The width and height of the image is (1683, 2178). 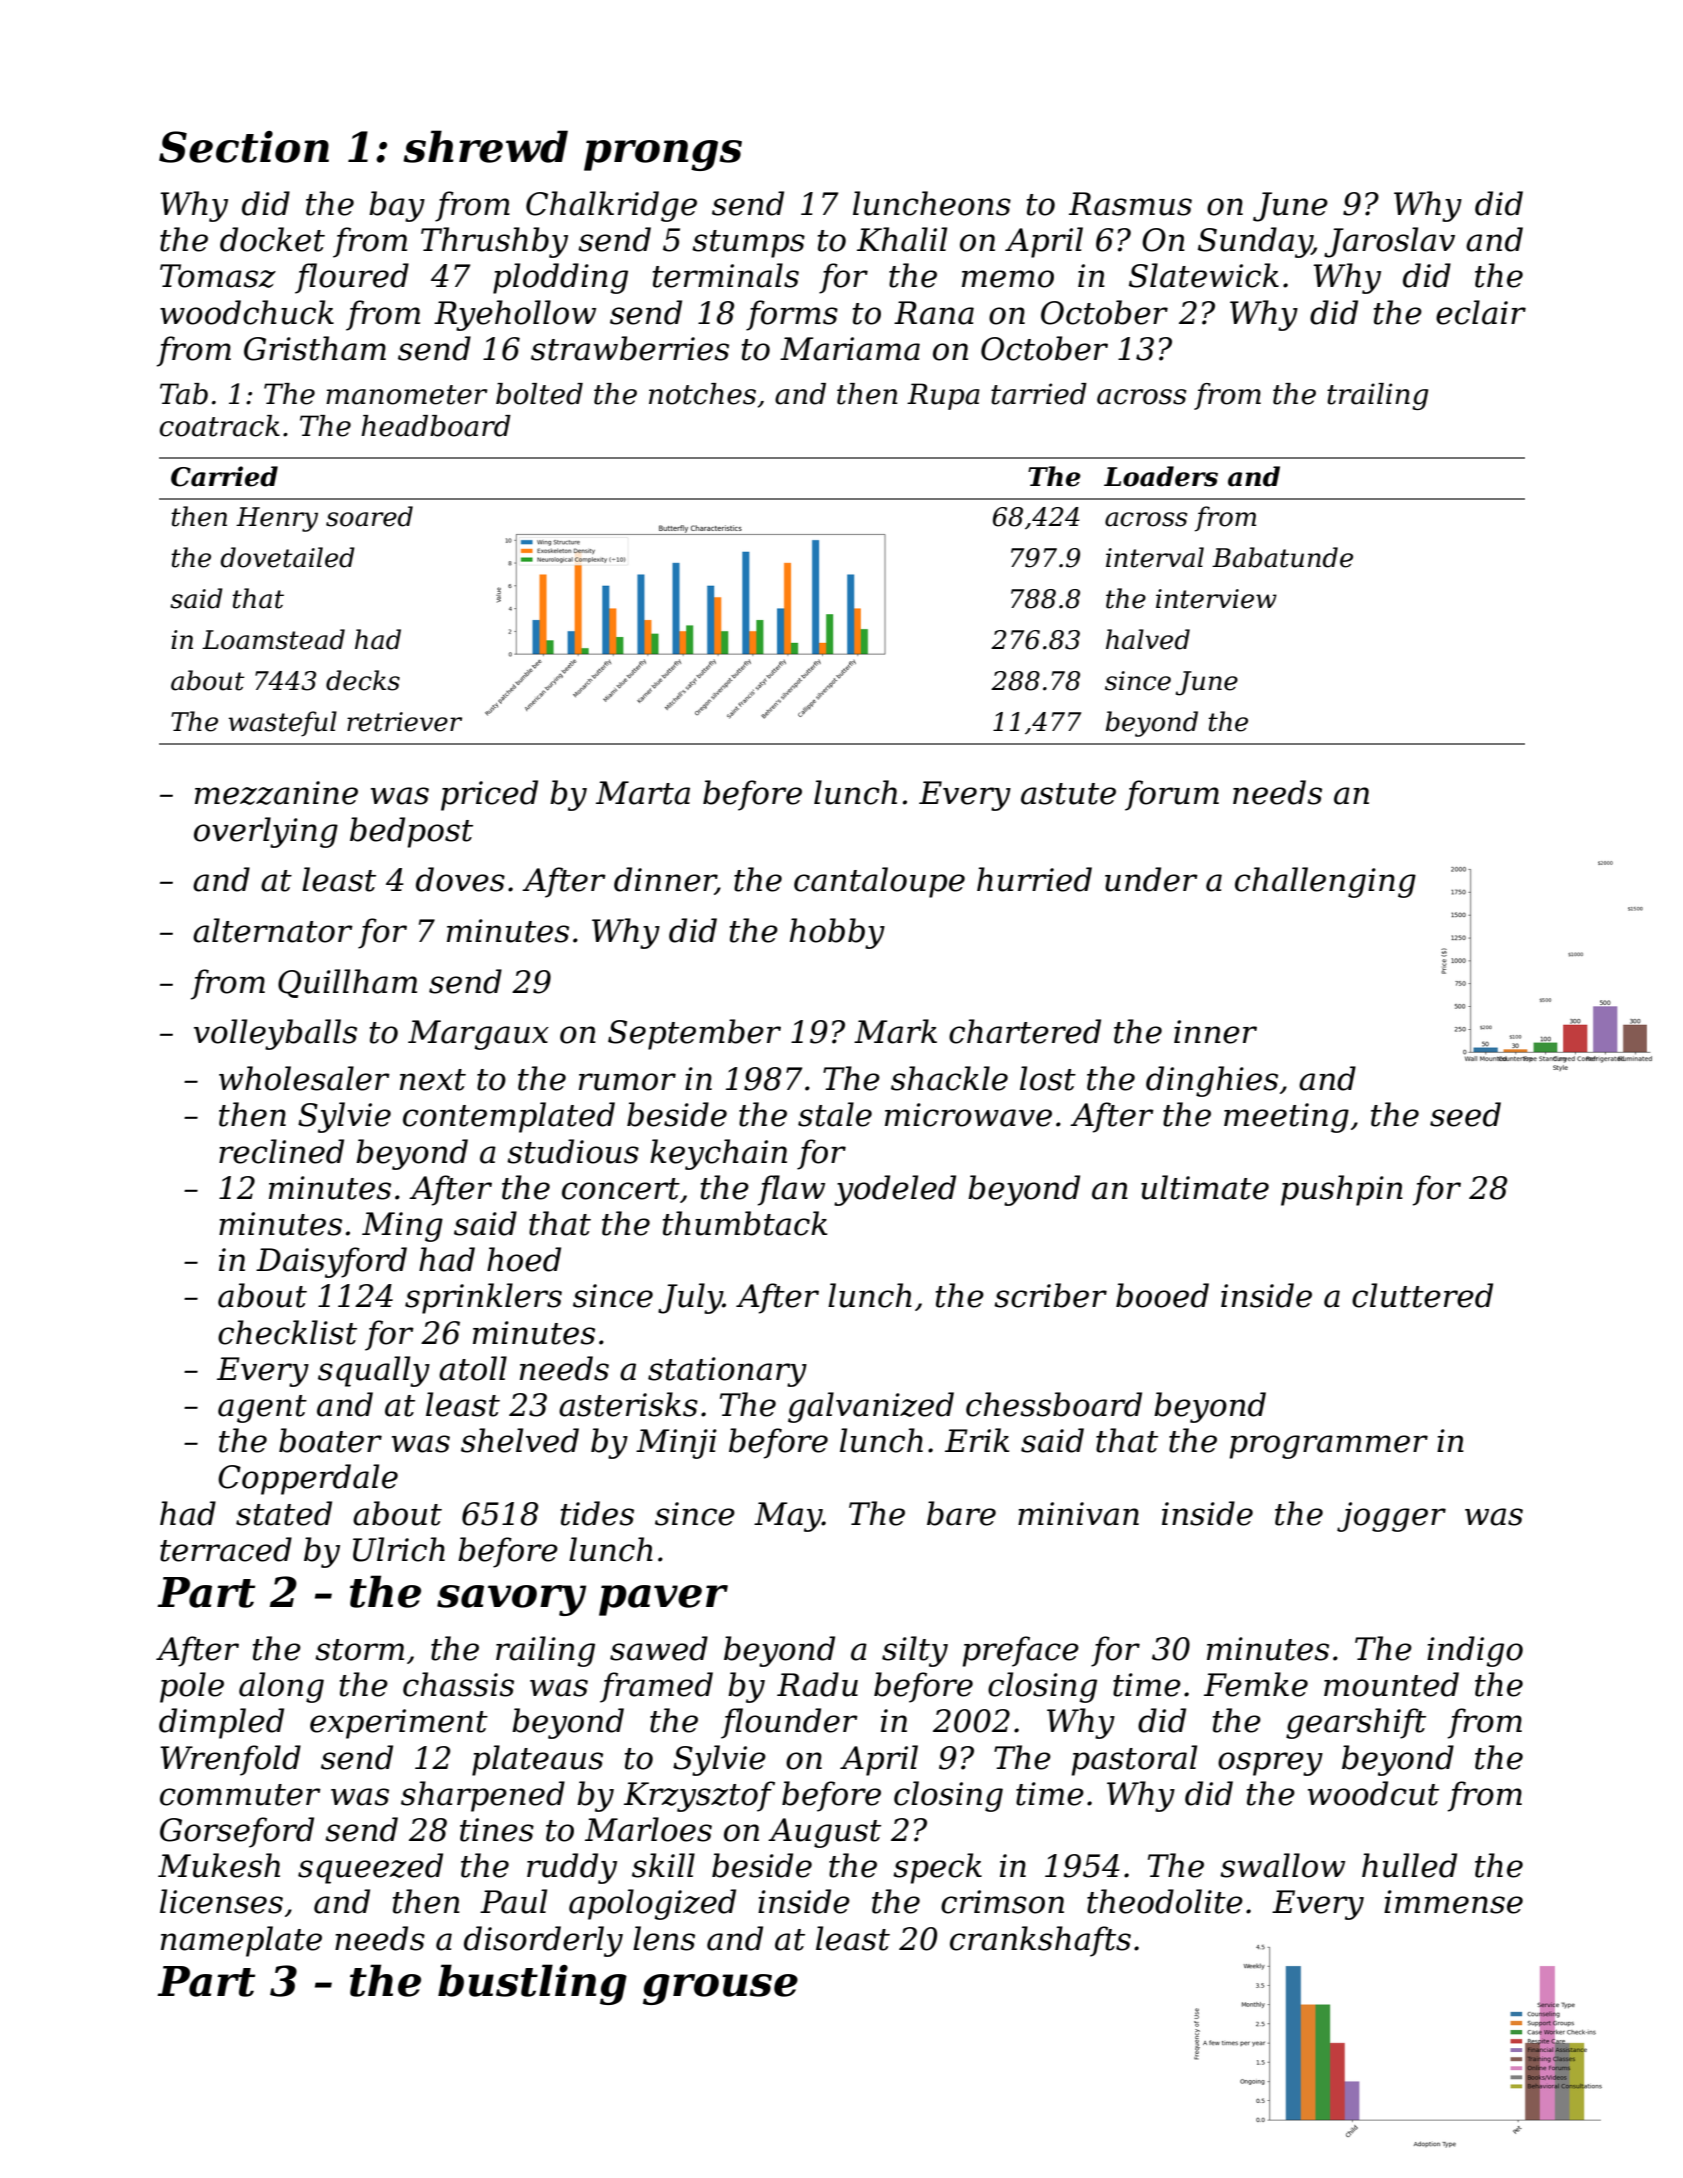 What do you see at coordinates (411, 832) in the image?
I see `bedpost` at bounding box center [411, 832].
